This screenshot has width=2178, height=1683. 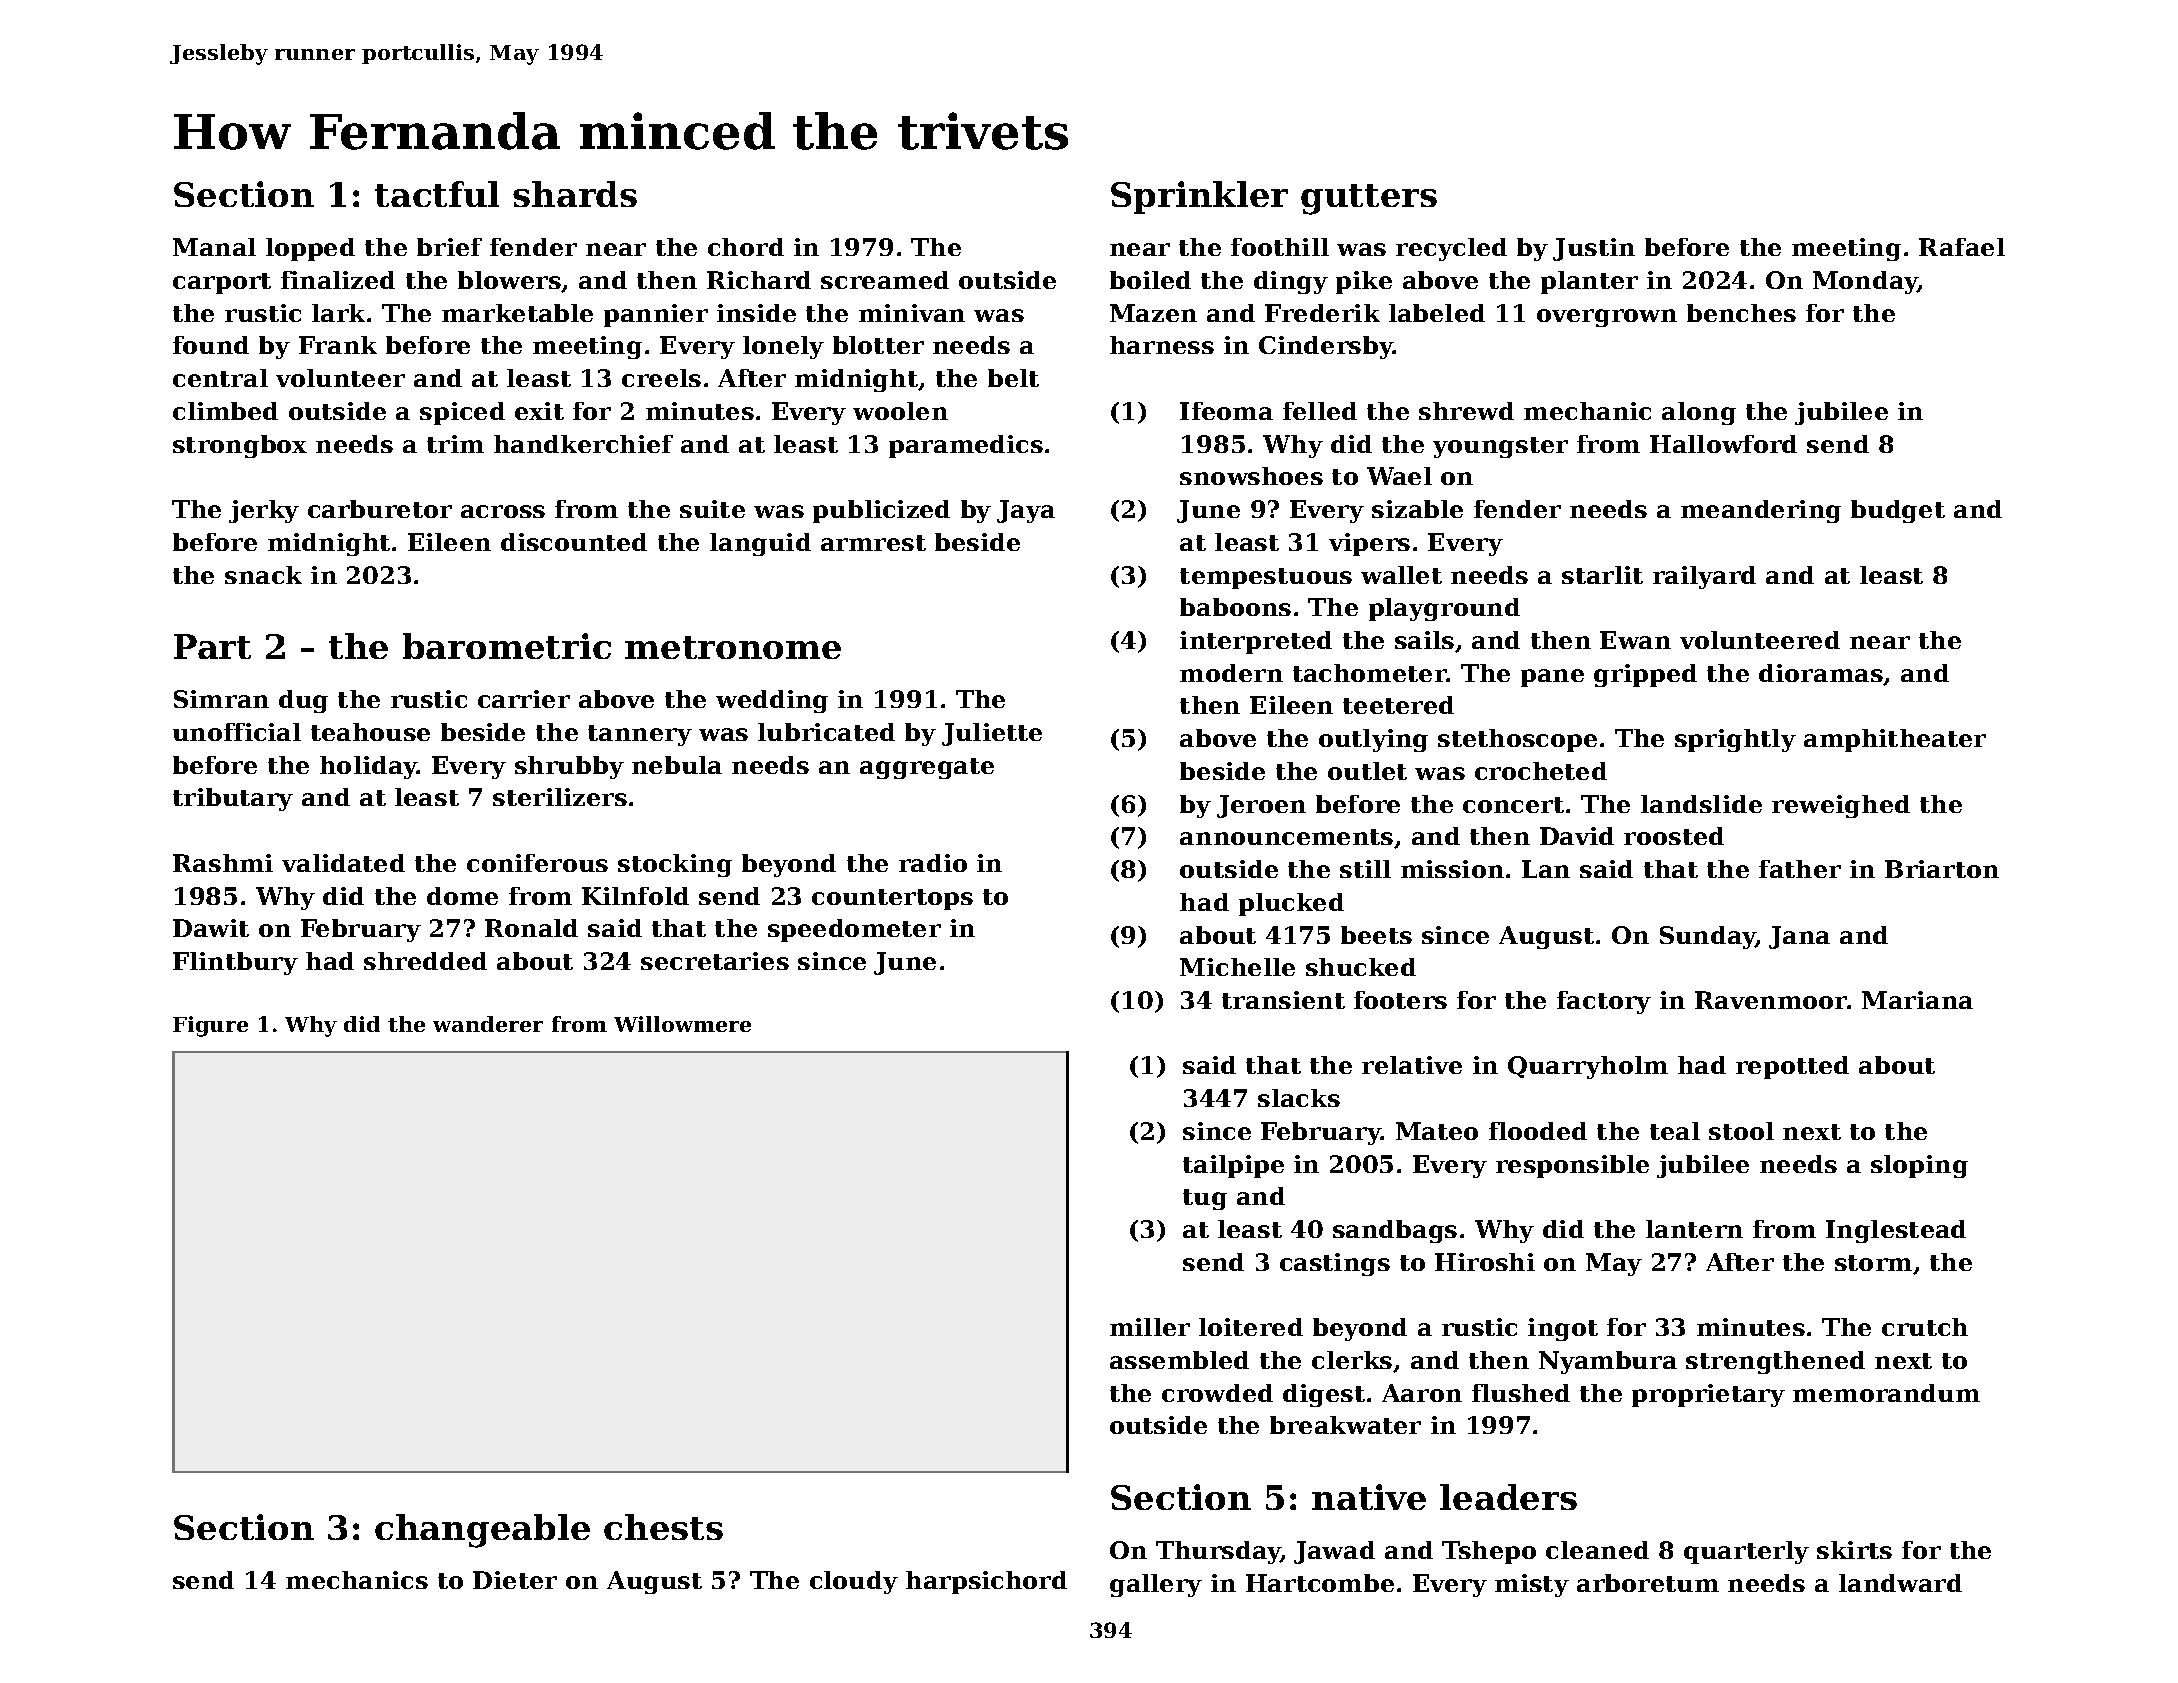 What do you see at coordinates (1199, 197) in the screenshot?
I see `Sprinkler` at bounding box center [1199, 197].
